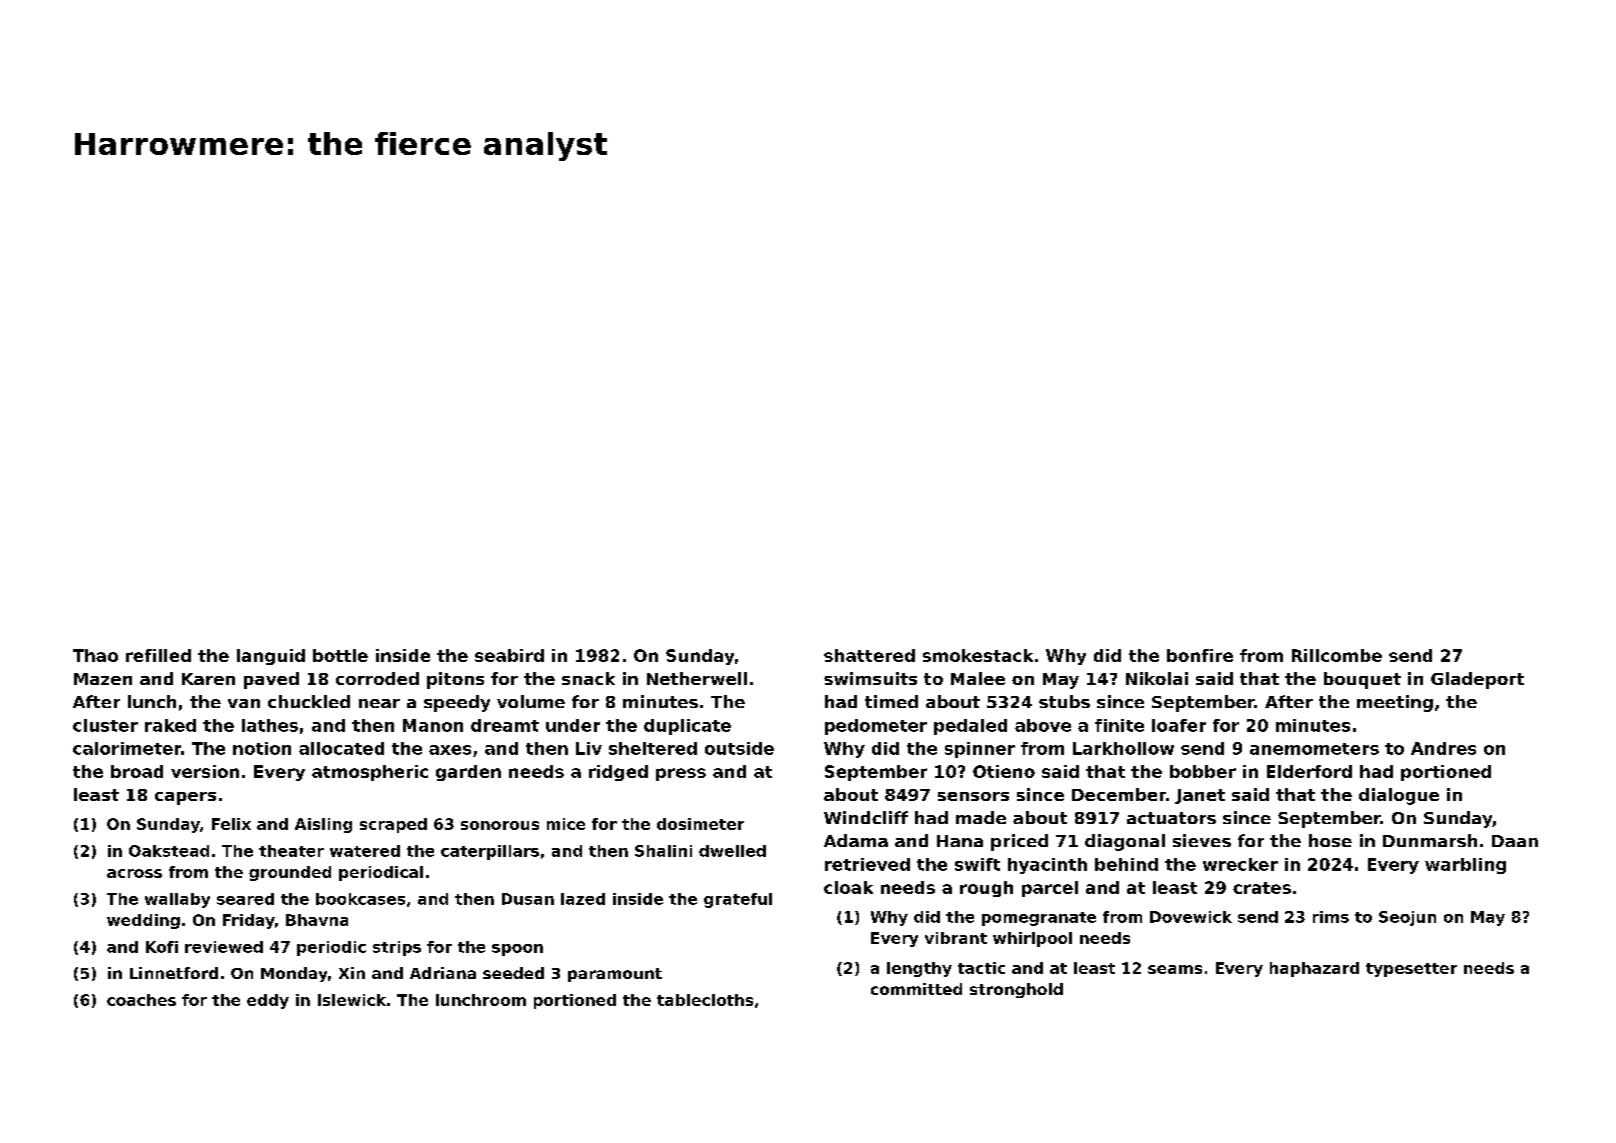 Image resolution: width=1616 pixels, height=1143 pixels. Describe the element at coordinates (208, 679) in the image. I see `Karen` at that location.
